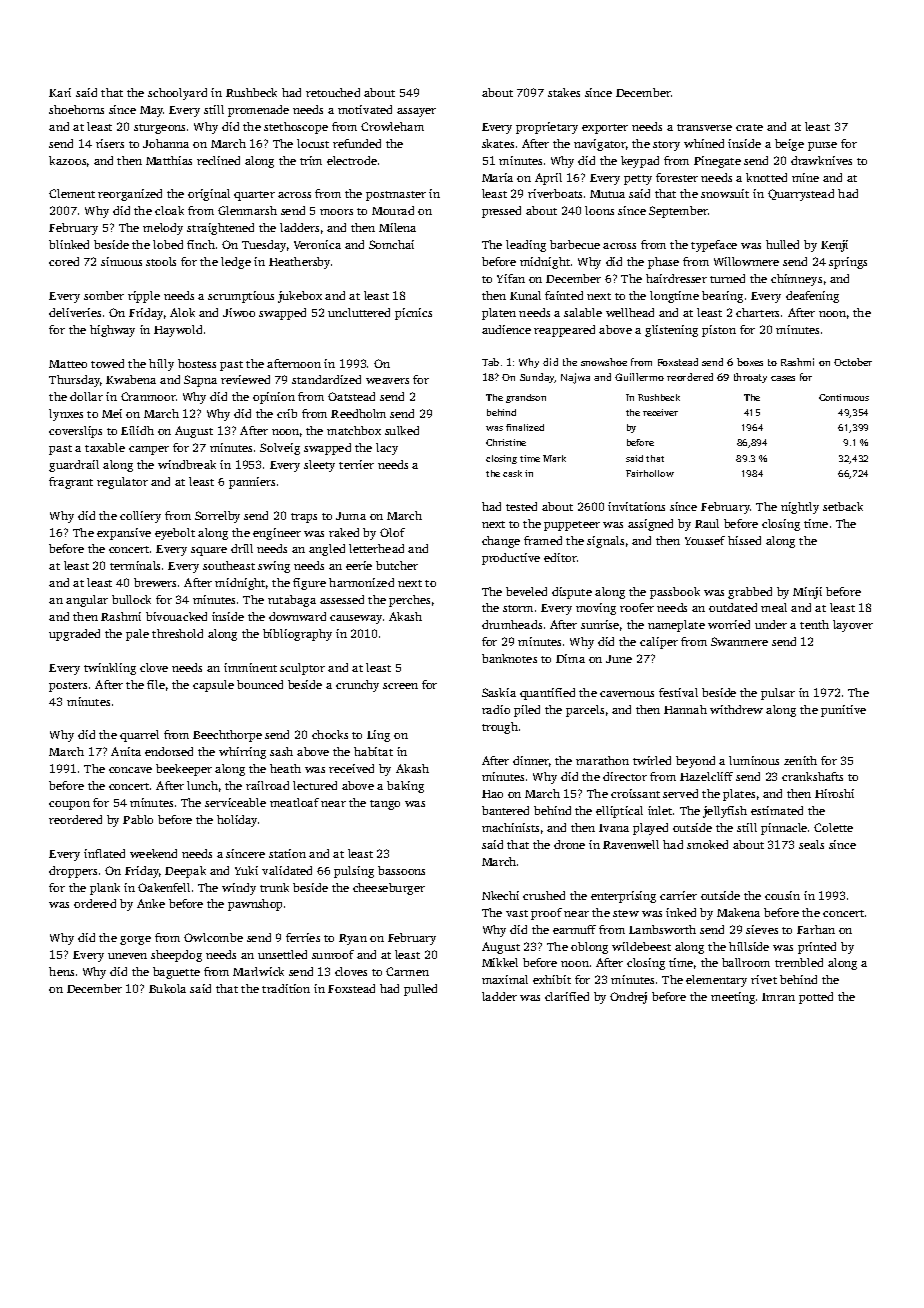 The height and width of the document is (1308, 924). What do you see at coordinates (717, 162) in the document?
I see `Pinegate` at bounding box center [717, 162].
